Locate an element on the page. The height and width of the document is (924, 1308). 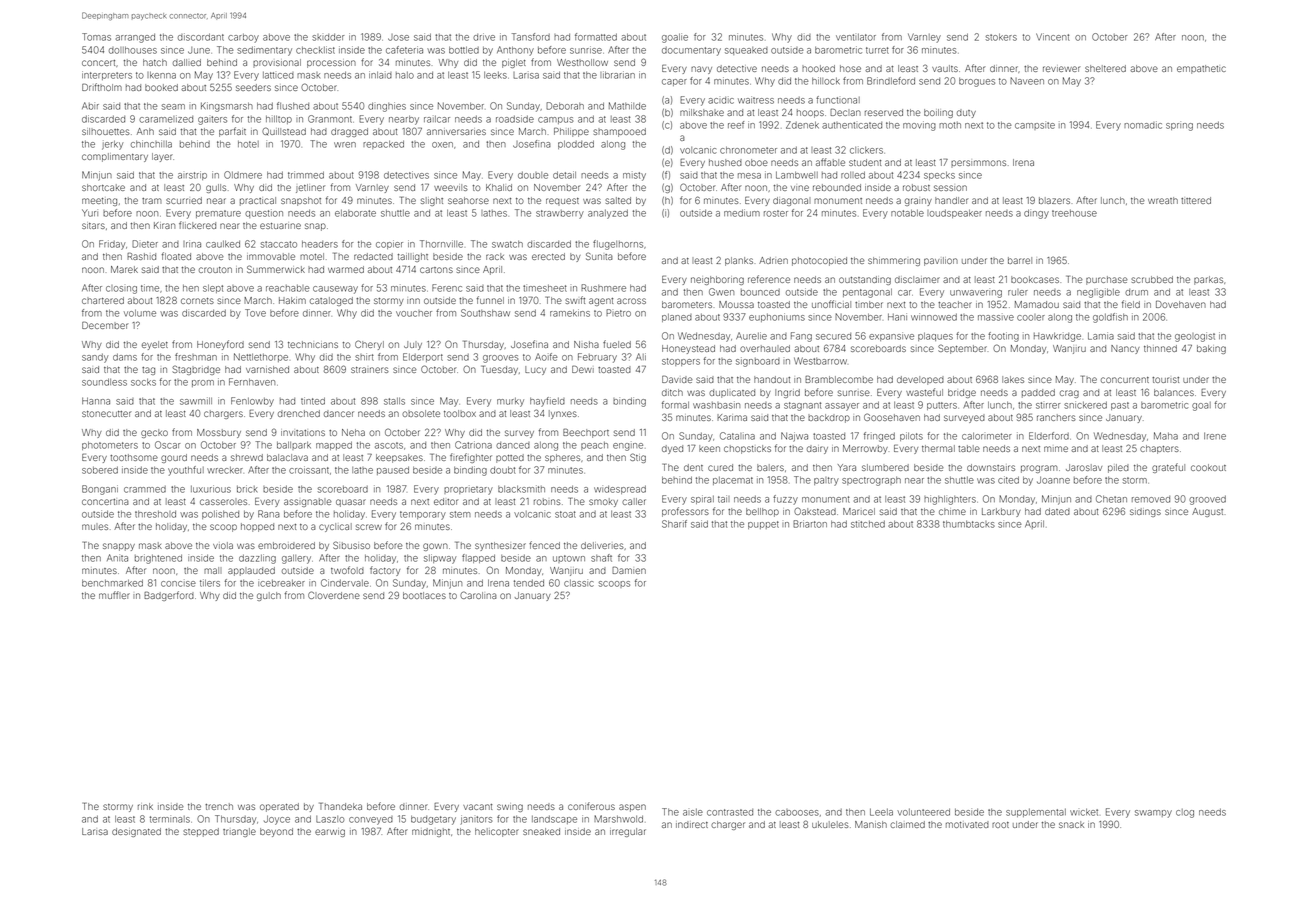
dinghies is located at coordinates (387, 107).
